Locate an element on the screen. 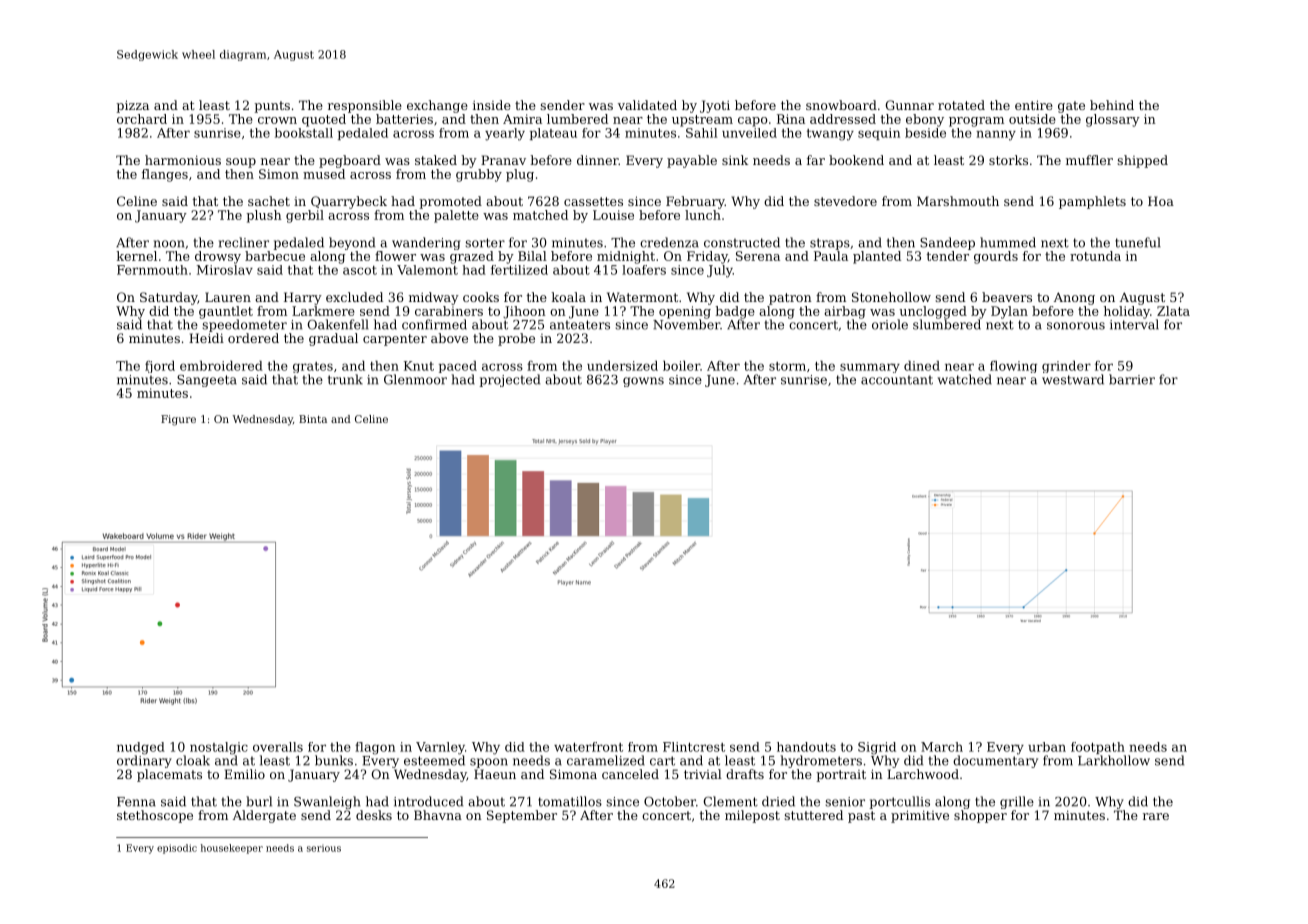 Image resolution: width=1308 pixels, height=924 pixels. nostalgic is located at coordinates (219, 748).
